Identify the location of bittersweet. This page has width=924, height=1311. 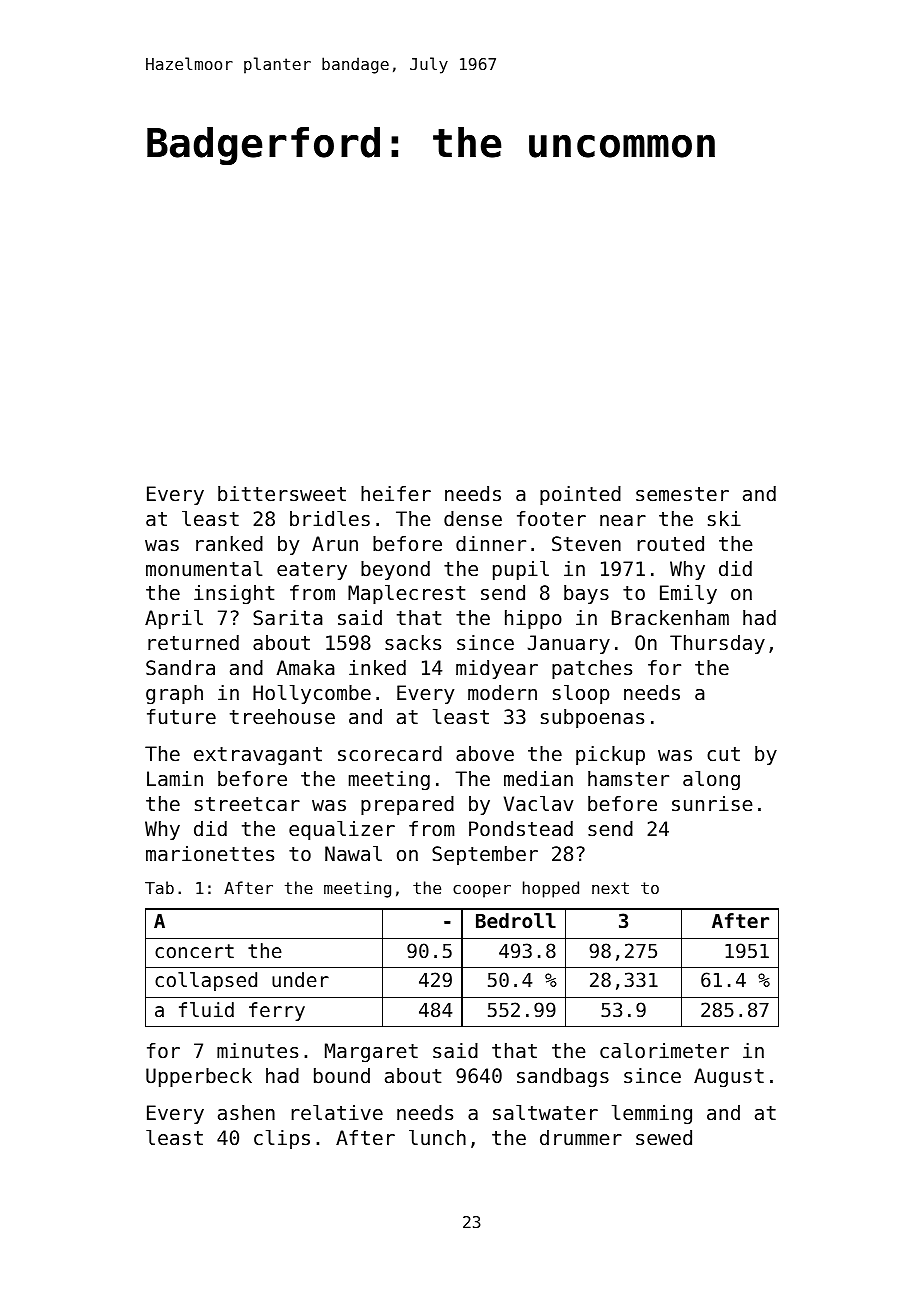
(282, 494).
